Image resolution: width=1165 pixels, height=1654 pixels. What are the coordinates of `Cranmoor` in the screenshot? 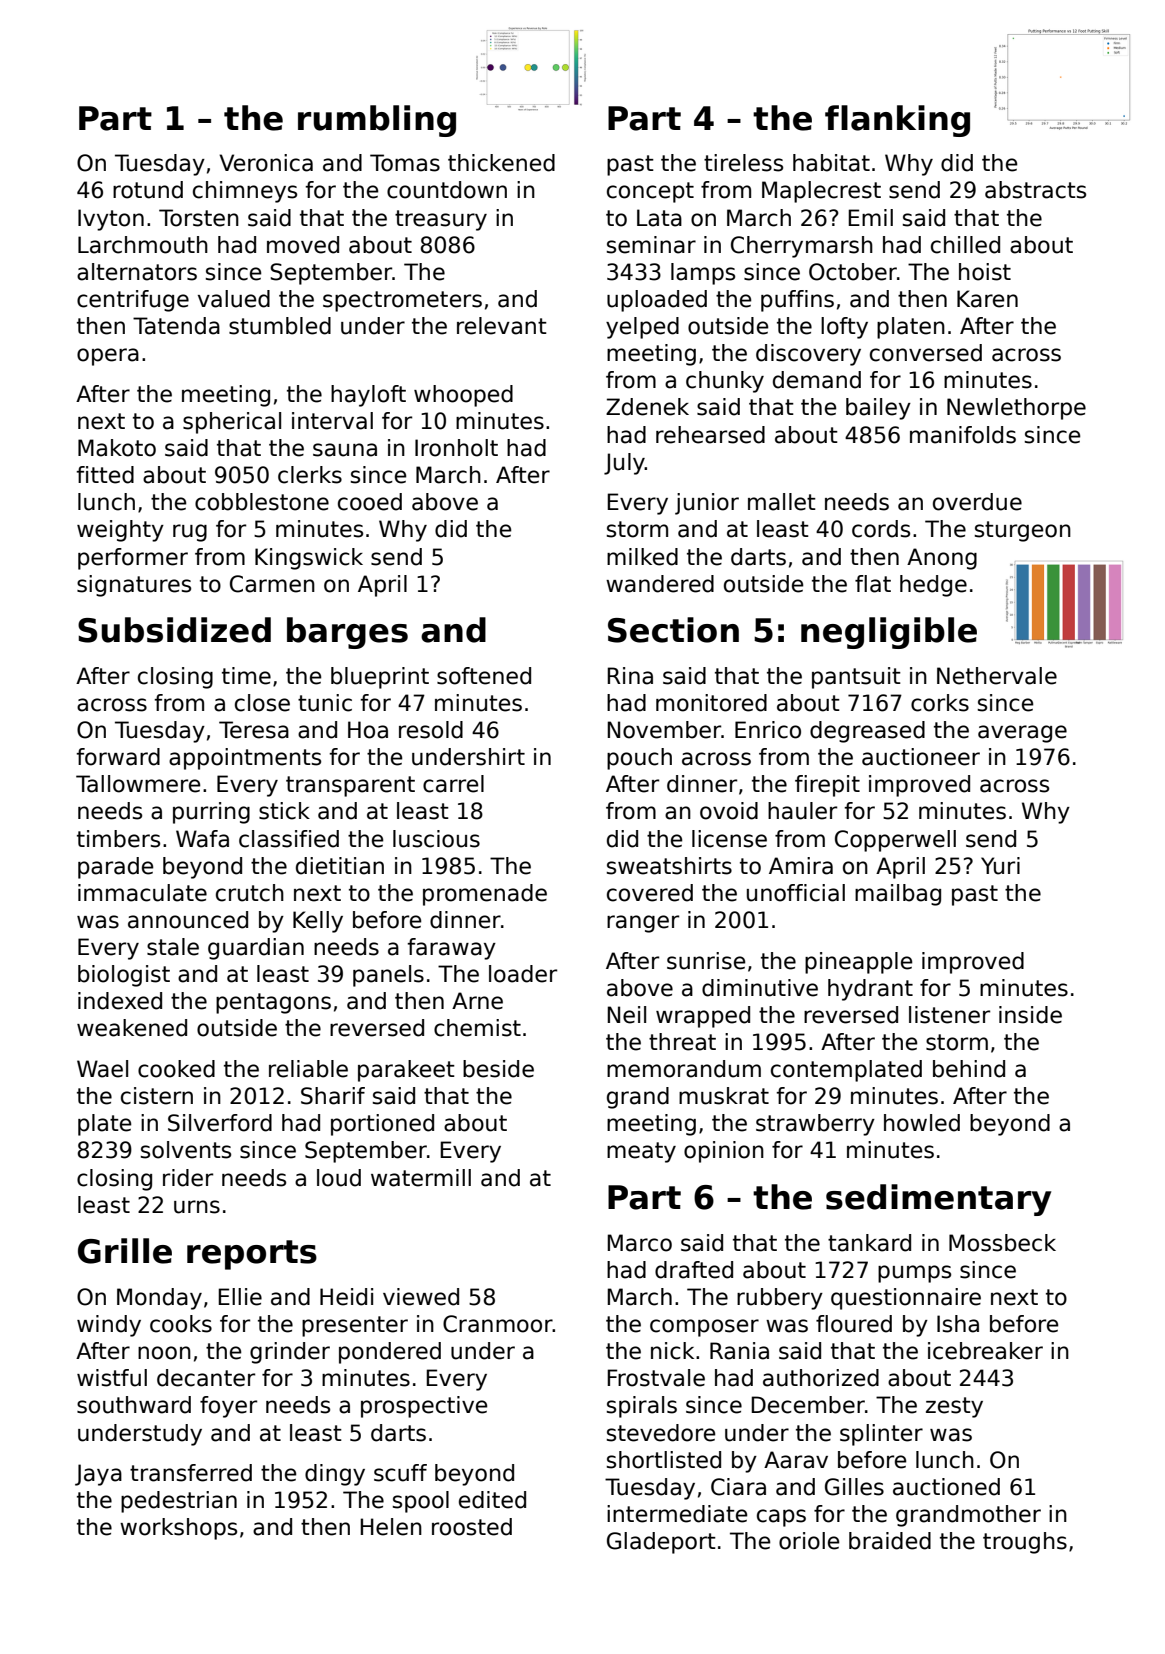 It's located at (498, 1324).
